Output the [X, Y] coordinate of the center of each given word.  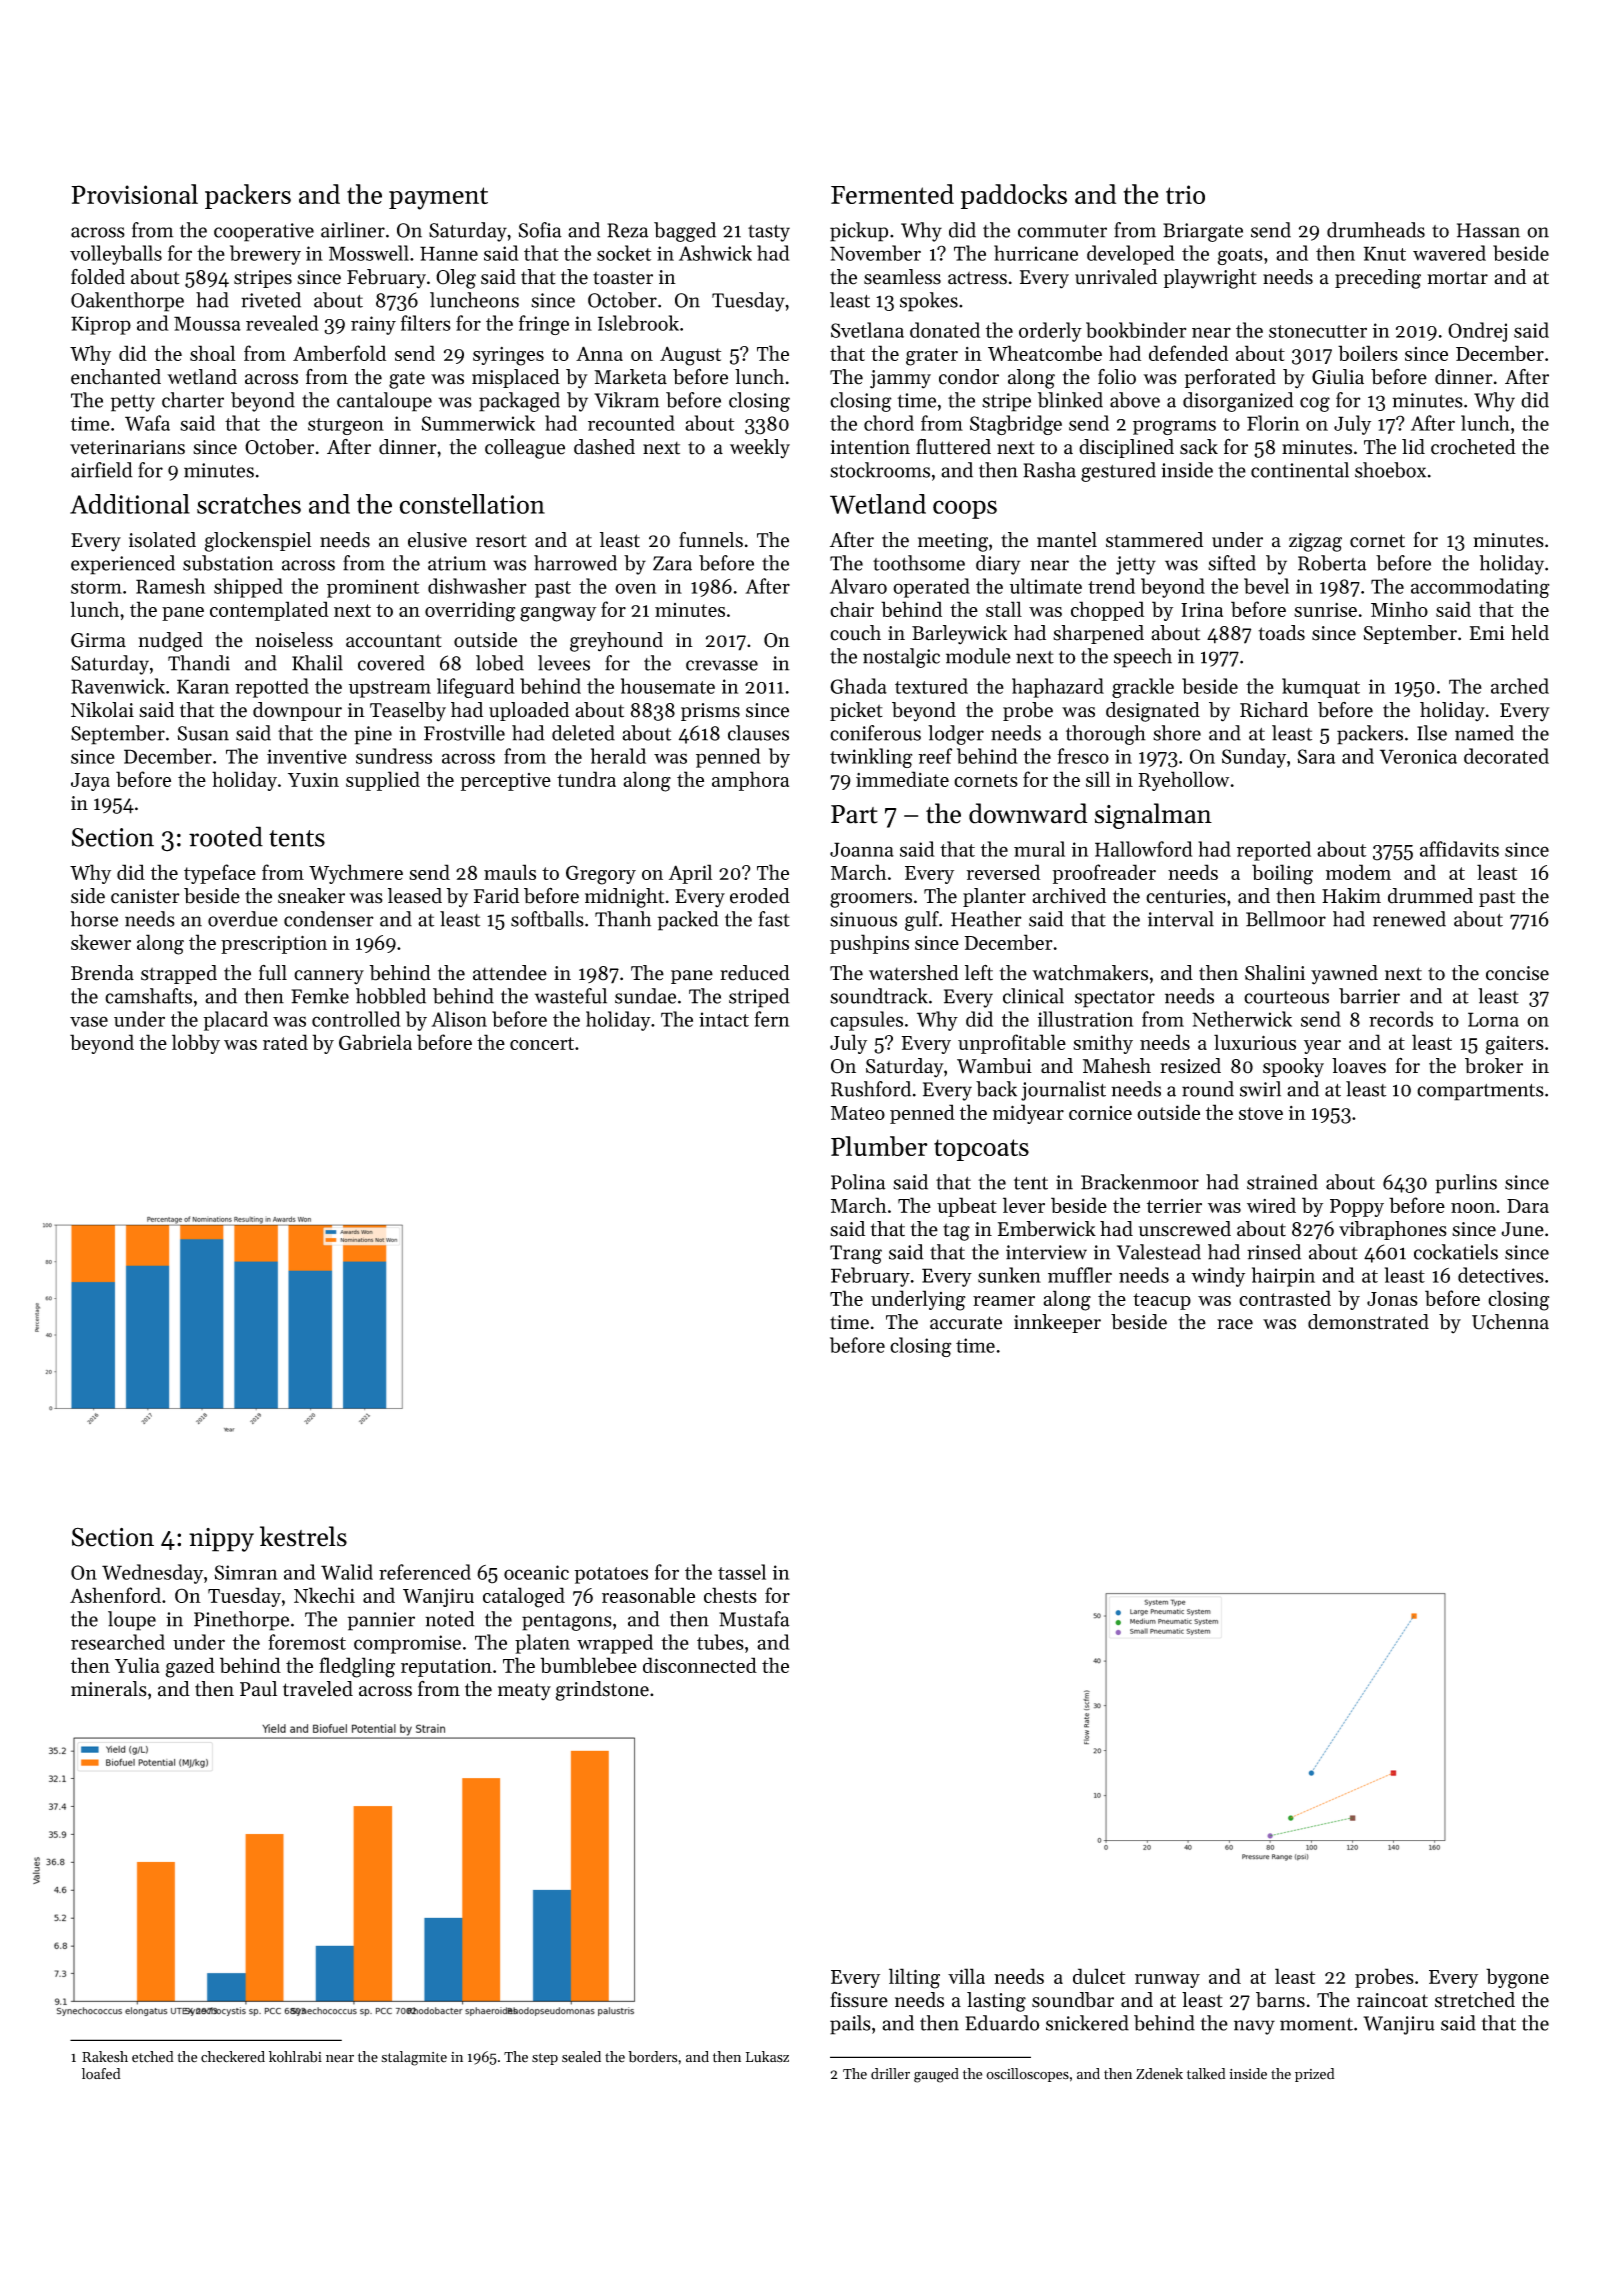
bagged [685, 232]
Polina [858, 1182]
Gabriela [375, 1042]
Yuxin [313, 780]
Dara [1528, 1206]
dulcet [1099, 1976]
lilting [914, 1978]
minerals [109, 1689]
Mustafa [754, 1619]
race [1235, 1324]
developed [1131, 255]
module [978, 656]
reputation [446, 1668]
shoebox [1390, 470]
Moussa [207, 323]
